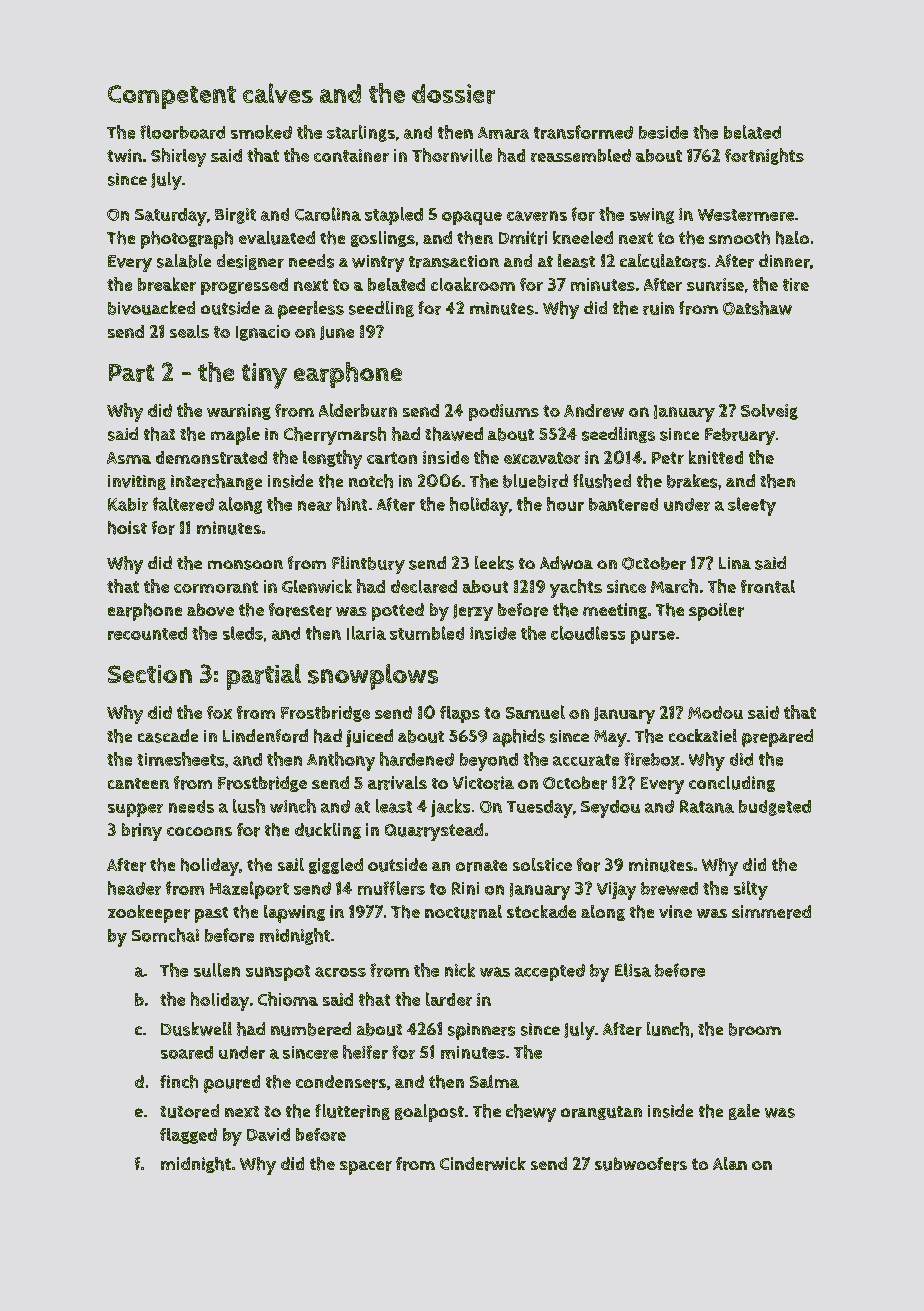 The width and height of the screenshot is (924, 1311). I want to click on beside, so click(663, 132).
